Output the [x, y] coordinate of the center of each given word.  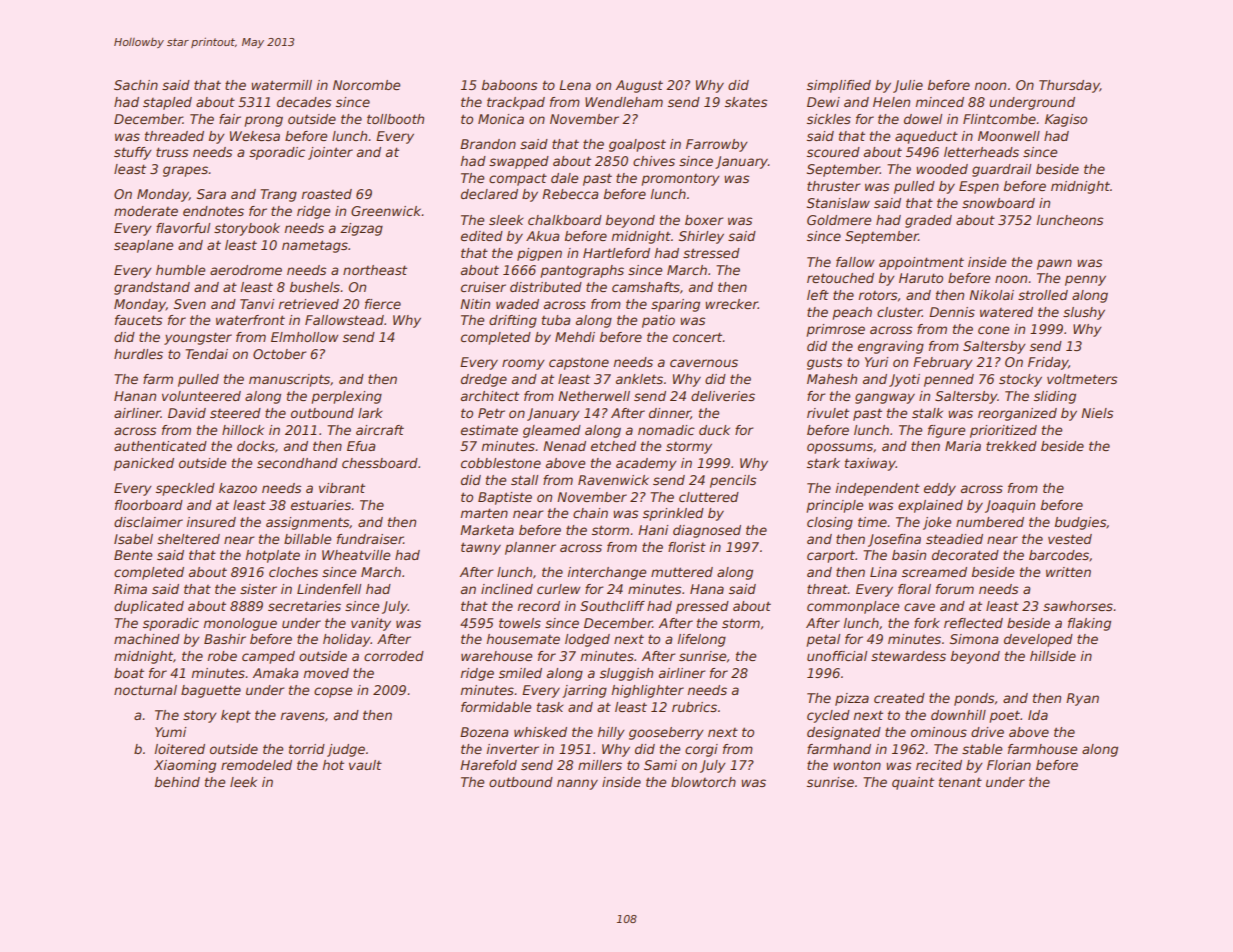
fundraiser [370, 539]
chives [654, 161]
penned [949, 380]
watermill [281, 85]
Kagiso [1066, 120]
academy [646, 464]
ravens [303, 716]
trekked [1011, 446]
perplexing [346, 397]
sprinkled [673, 514]
